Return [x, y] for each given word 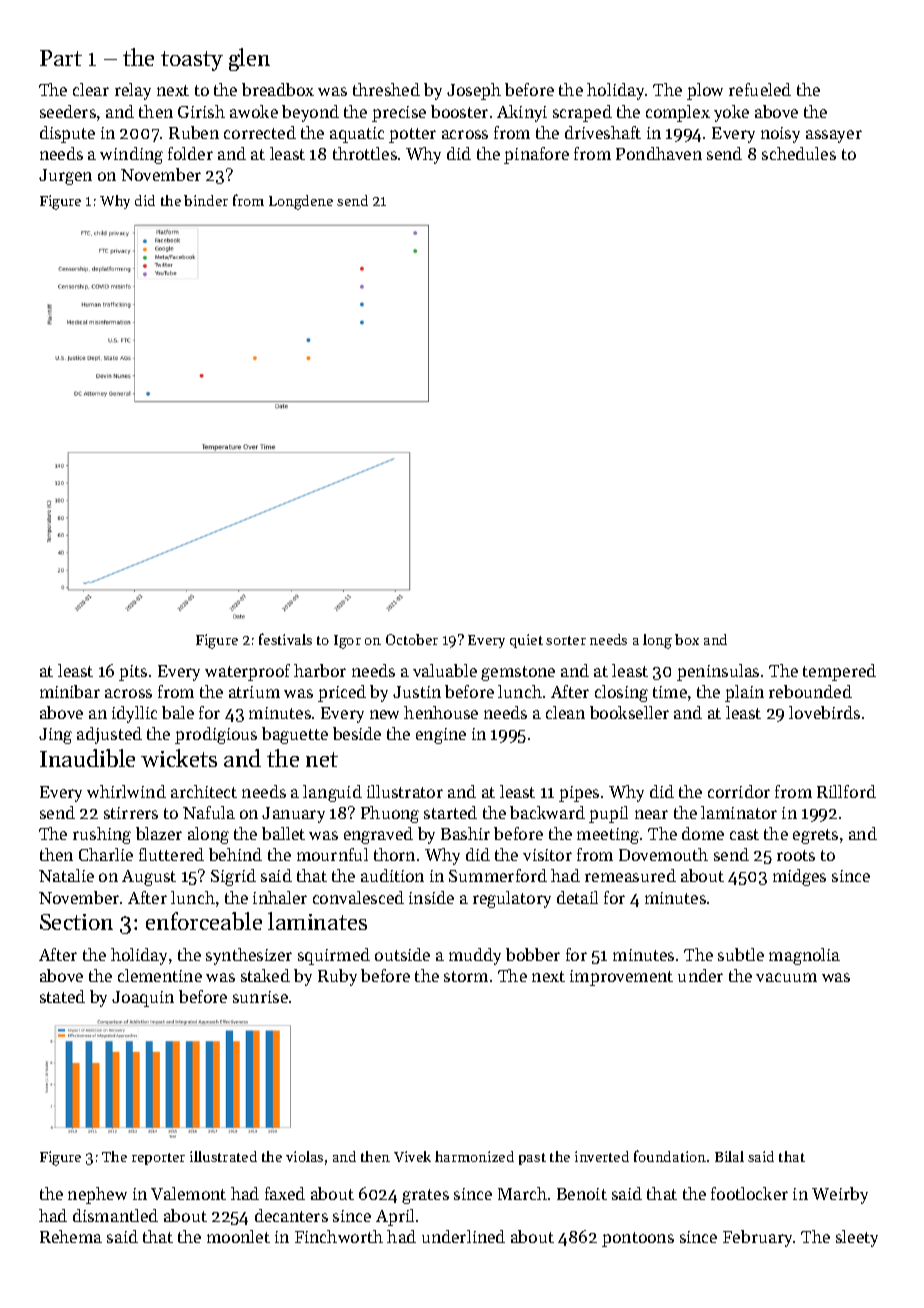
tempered [839, 672]
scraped [582, 113]
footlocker [749, 1193]
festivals [285, 639]
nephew [97, 1195]
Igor [347, 642]
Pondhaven [659, 153]
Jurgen [65, 177]
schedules [799, 153]
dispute [67, 134]
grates [425, 1196]
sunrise [260, 997]
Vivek [412, 1156]
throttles [365, 153]
